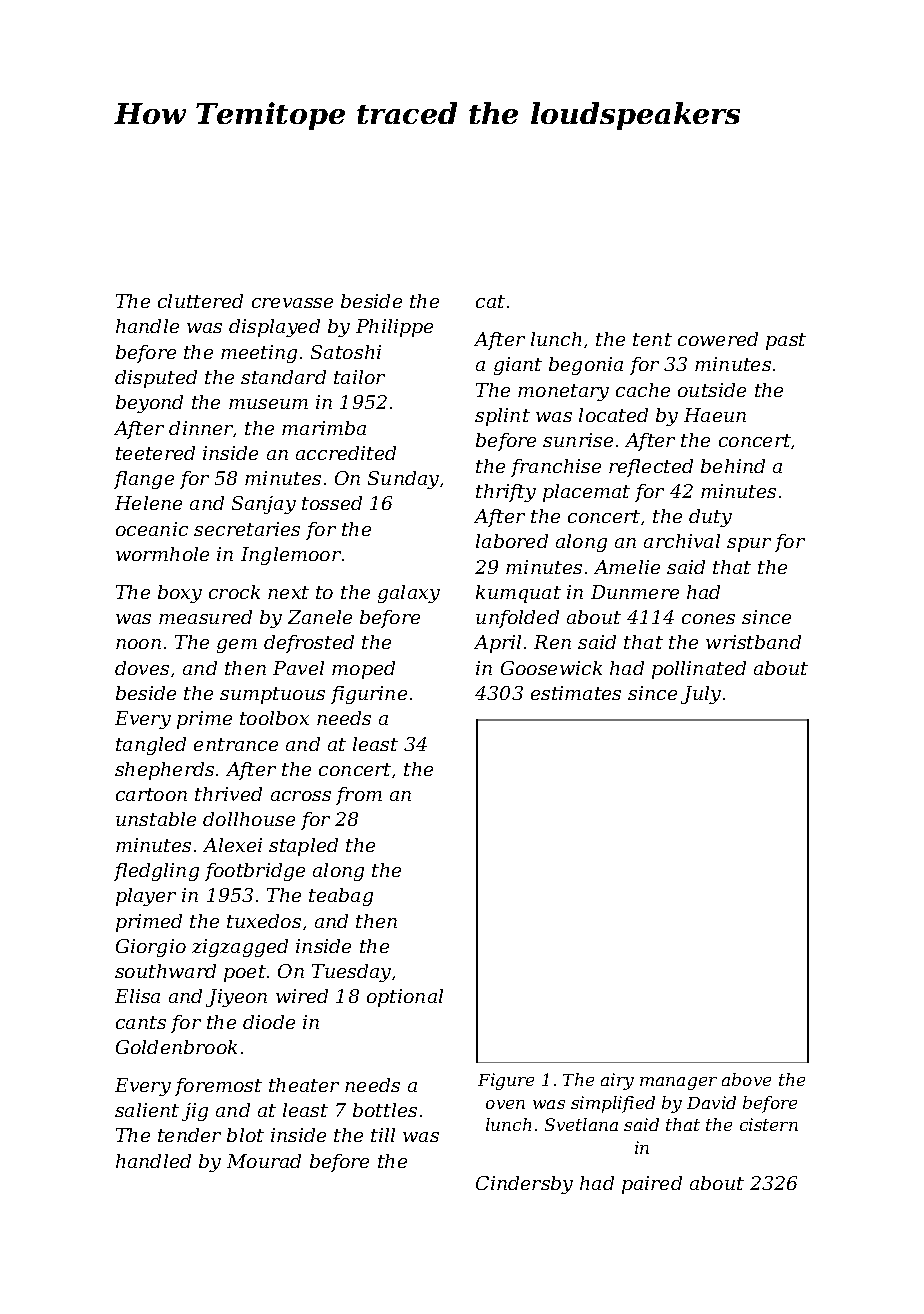 This image has width=924, height=1314. I want to click on disputed, so click(156, 379).
